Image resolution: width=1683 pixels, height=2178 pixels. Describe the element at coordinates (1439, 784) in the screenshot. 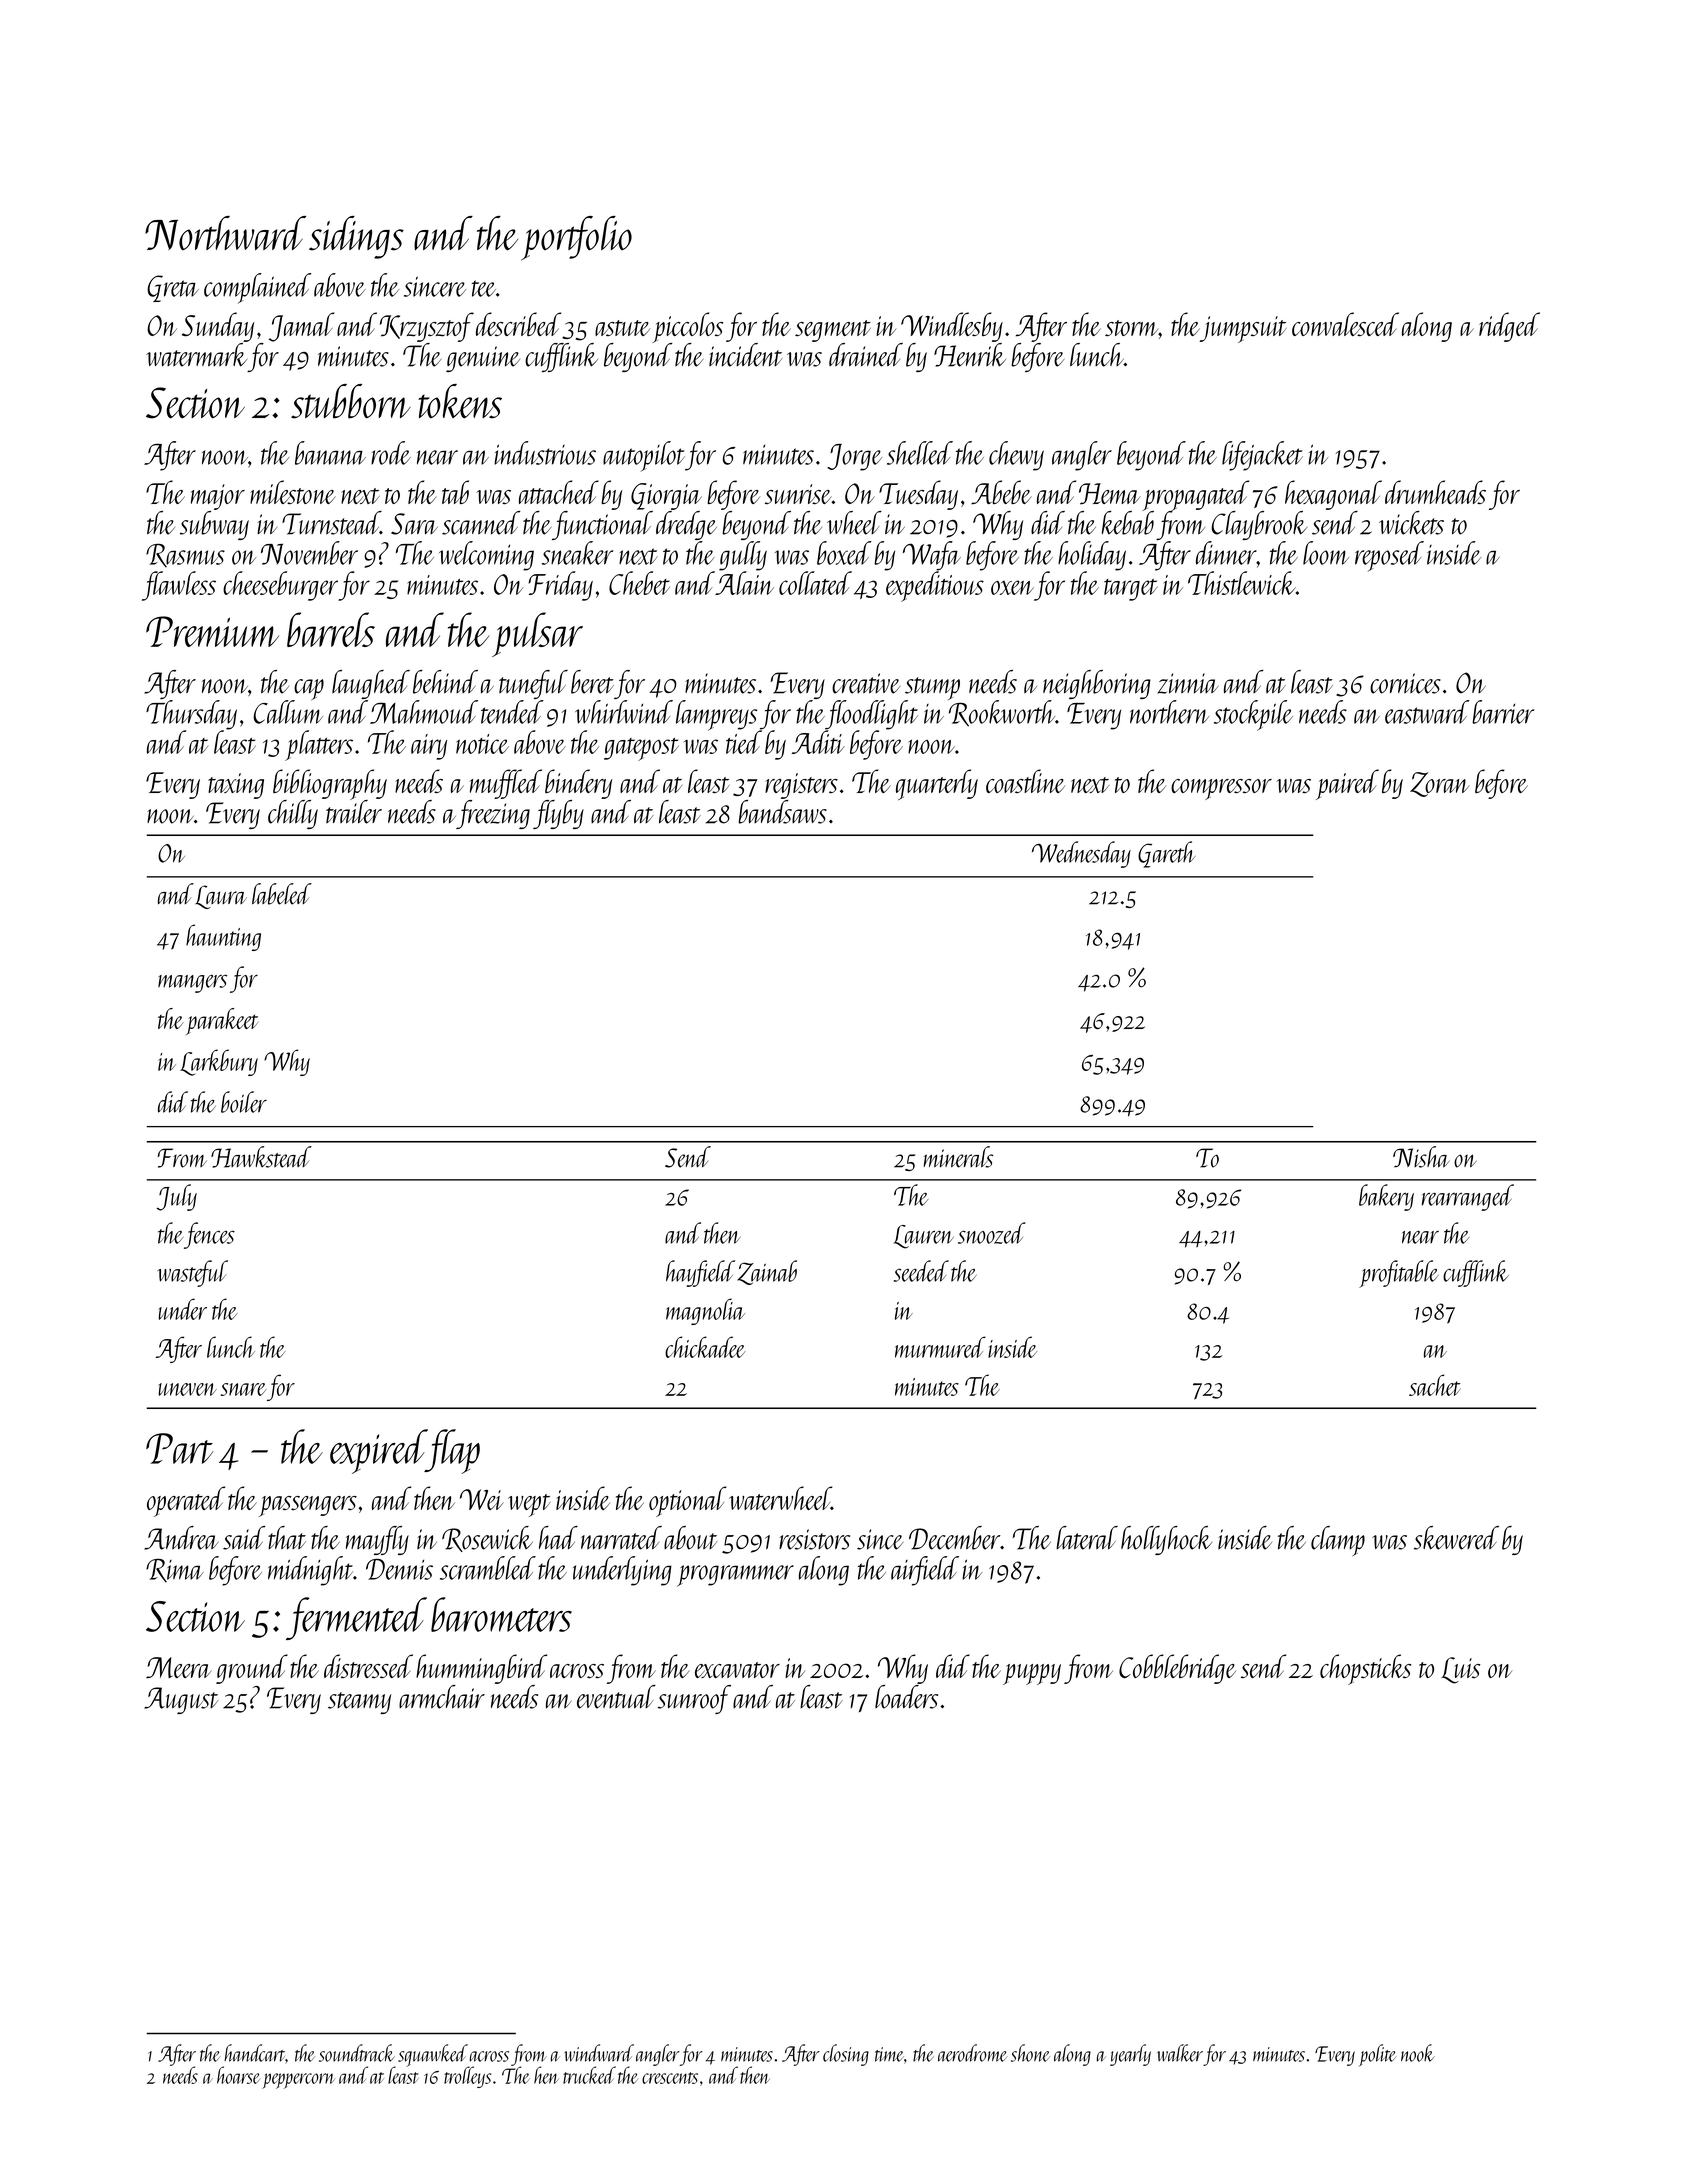

I see `Zoran` at that location.
